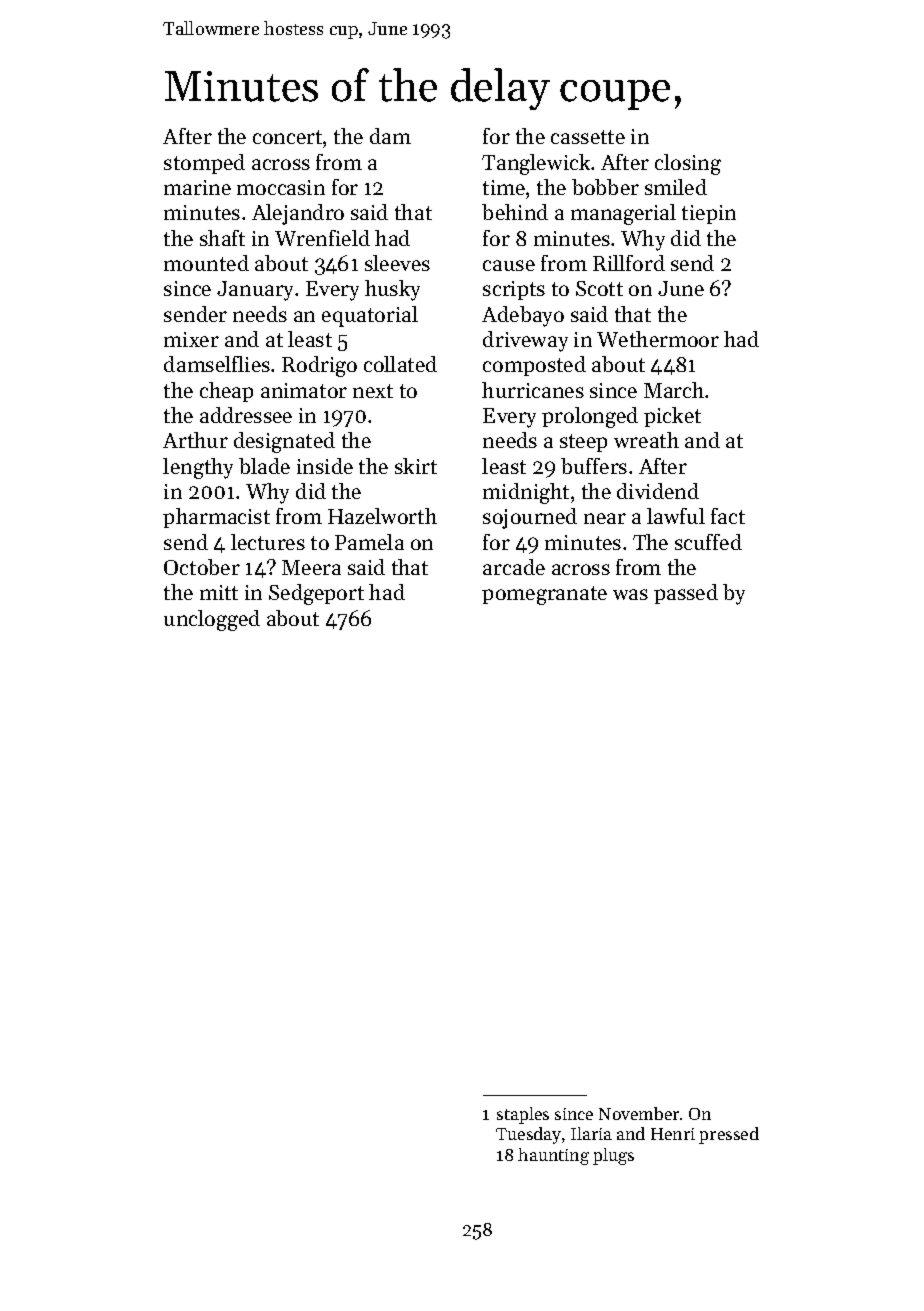  Describe the element at coordinates (212, 620) in the screenshot. I see `unclogged` at that location.
